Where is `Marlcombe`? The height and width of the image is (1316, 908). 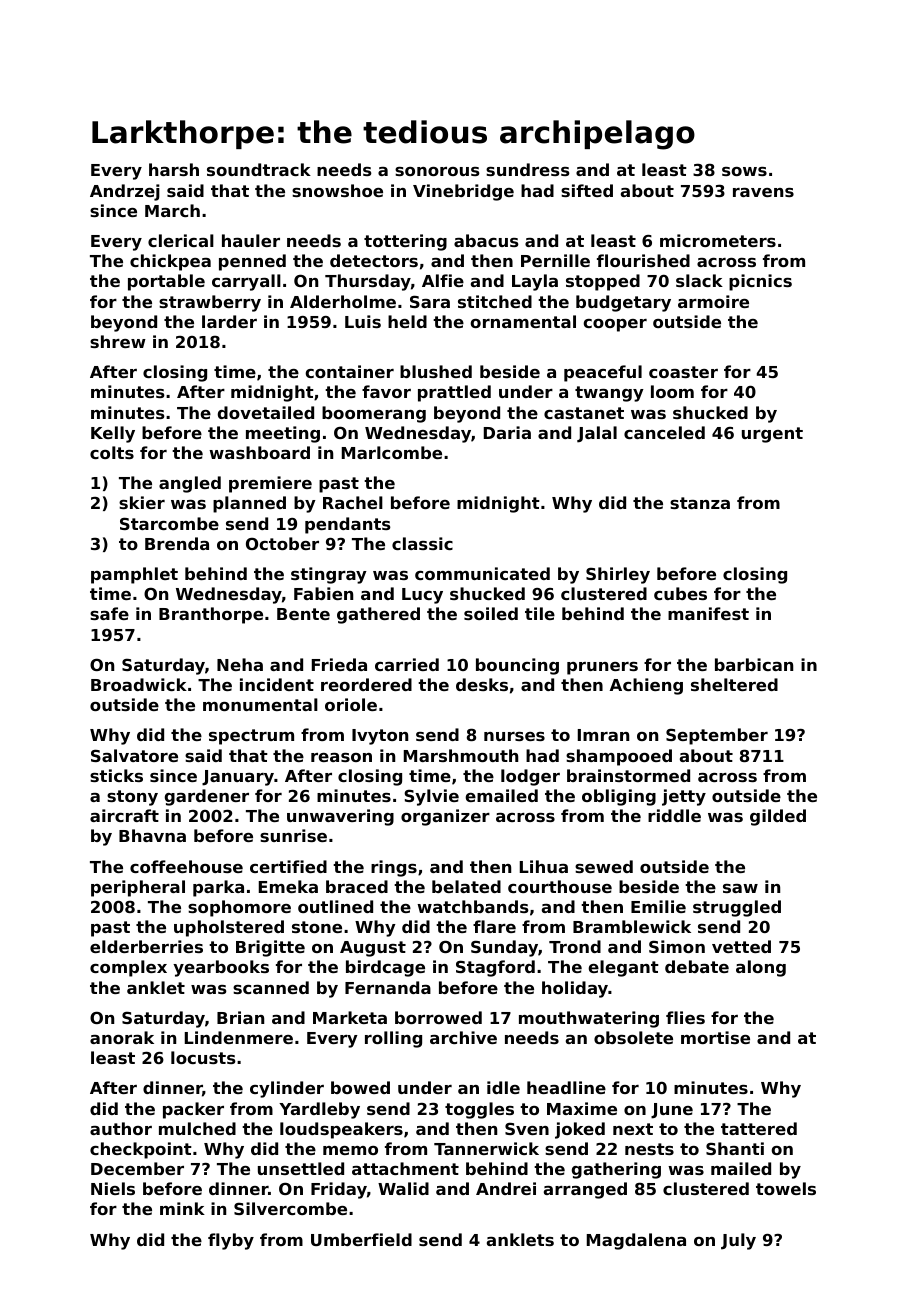
Marlcombe is located at coordinates (392, 452).
